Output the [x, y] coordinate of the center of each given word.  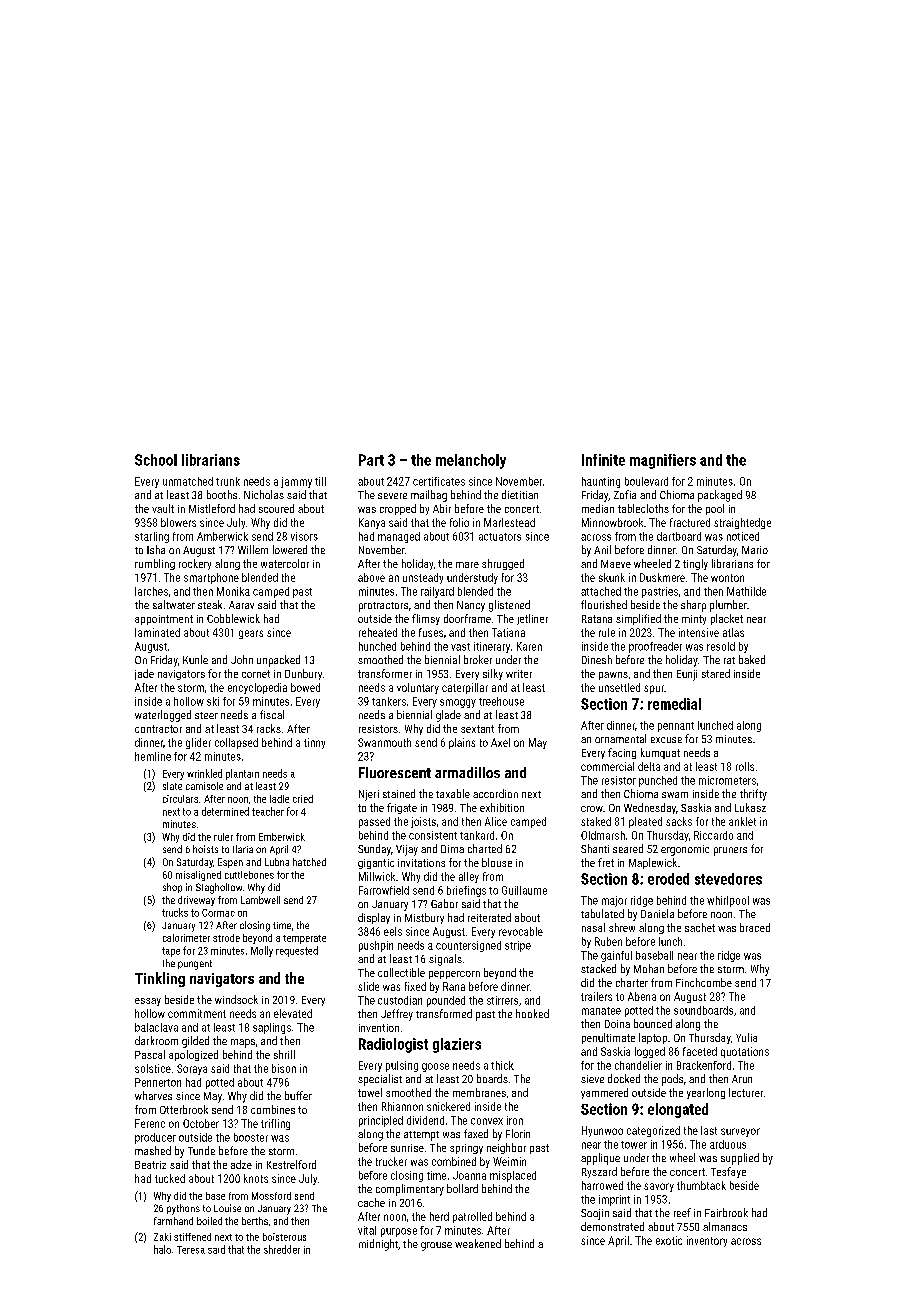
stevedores [728, 879]
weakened [478, 1243]
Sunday [374, 850]
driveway [196, 901]
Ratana [597, 619]
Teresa [191, 1250]
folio [459, 522]
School [156, 460]
